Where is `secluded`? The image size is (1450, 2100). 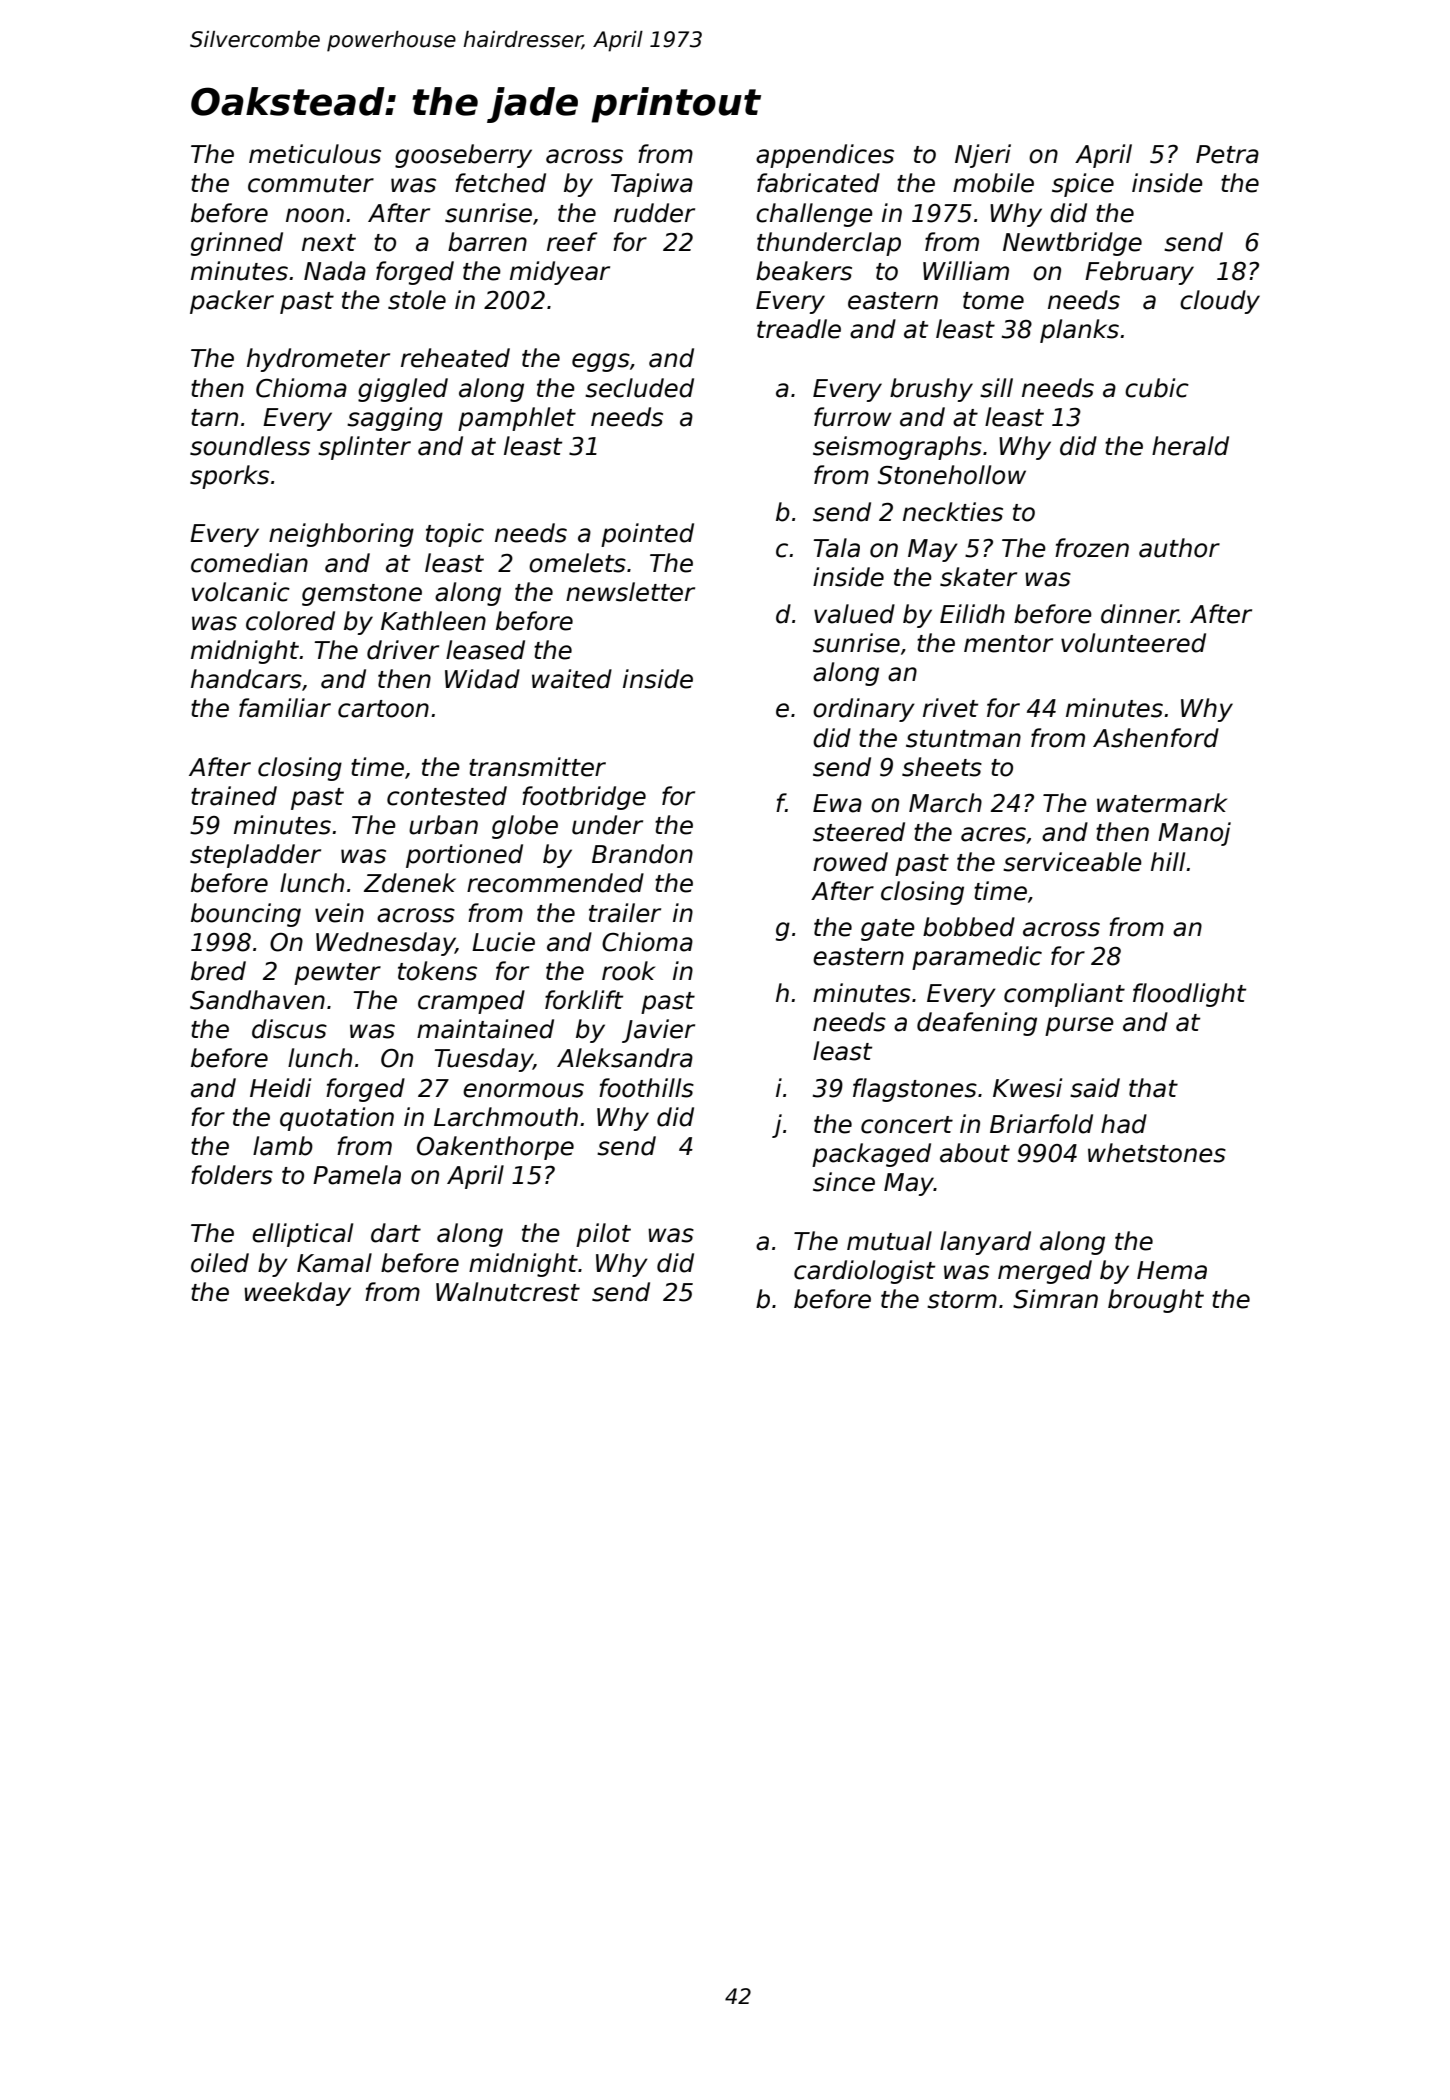 secluded is located at coordinates (639, 388).
